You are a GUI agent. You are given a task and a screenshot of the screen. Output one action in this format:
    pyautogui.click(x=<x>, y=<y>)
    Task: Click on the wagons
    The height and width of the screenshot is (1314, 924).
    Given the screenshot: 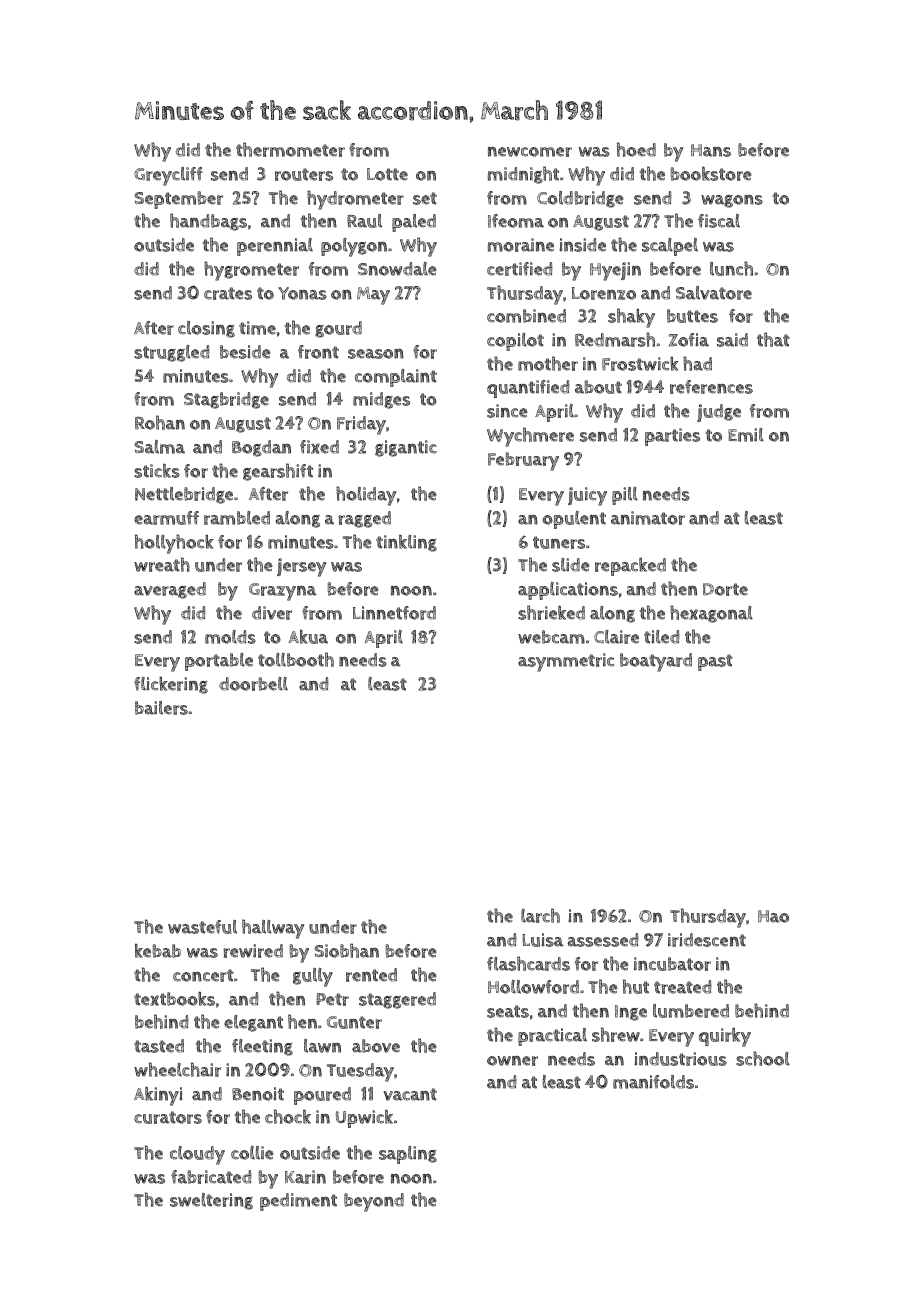 What is the action you would take?
    pyautogui.click(x=732, y=201)
